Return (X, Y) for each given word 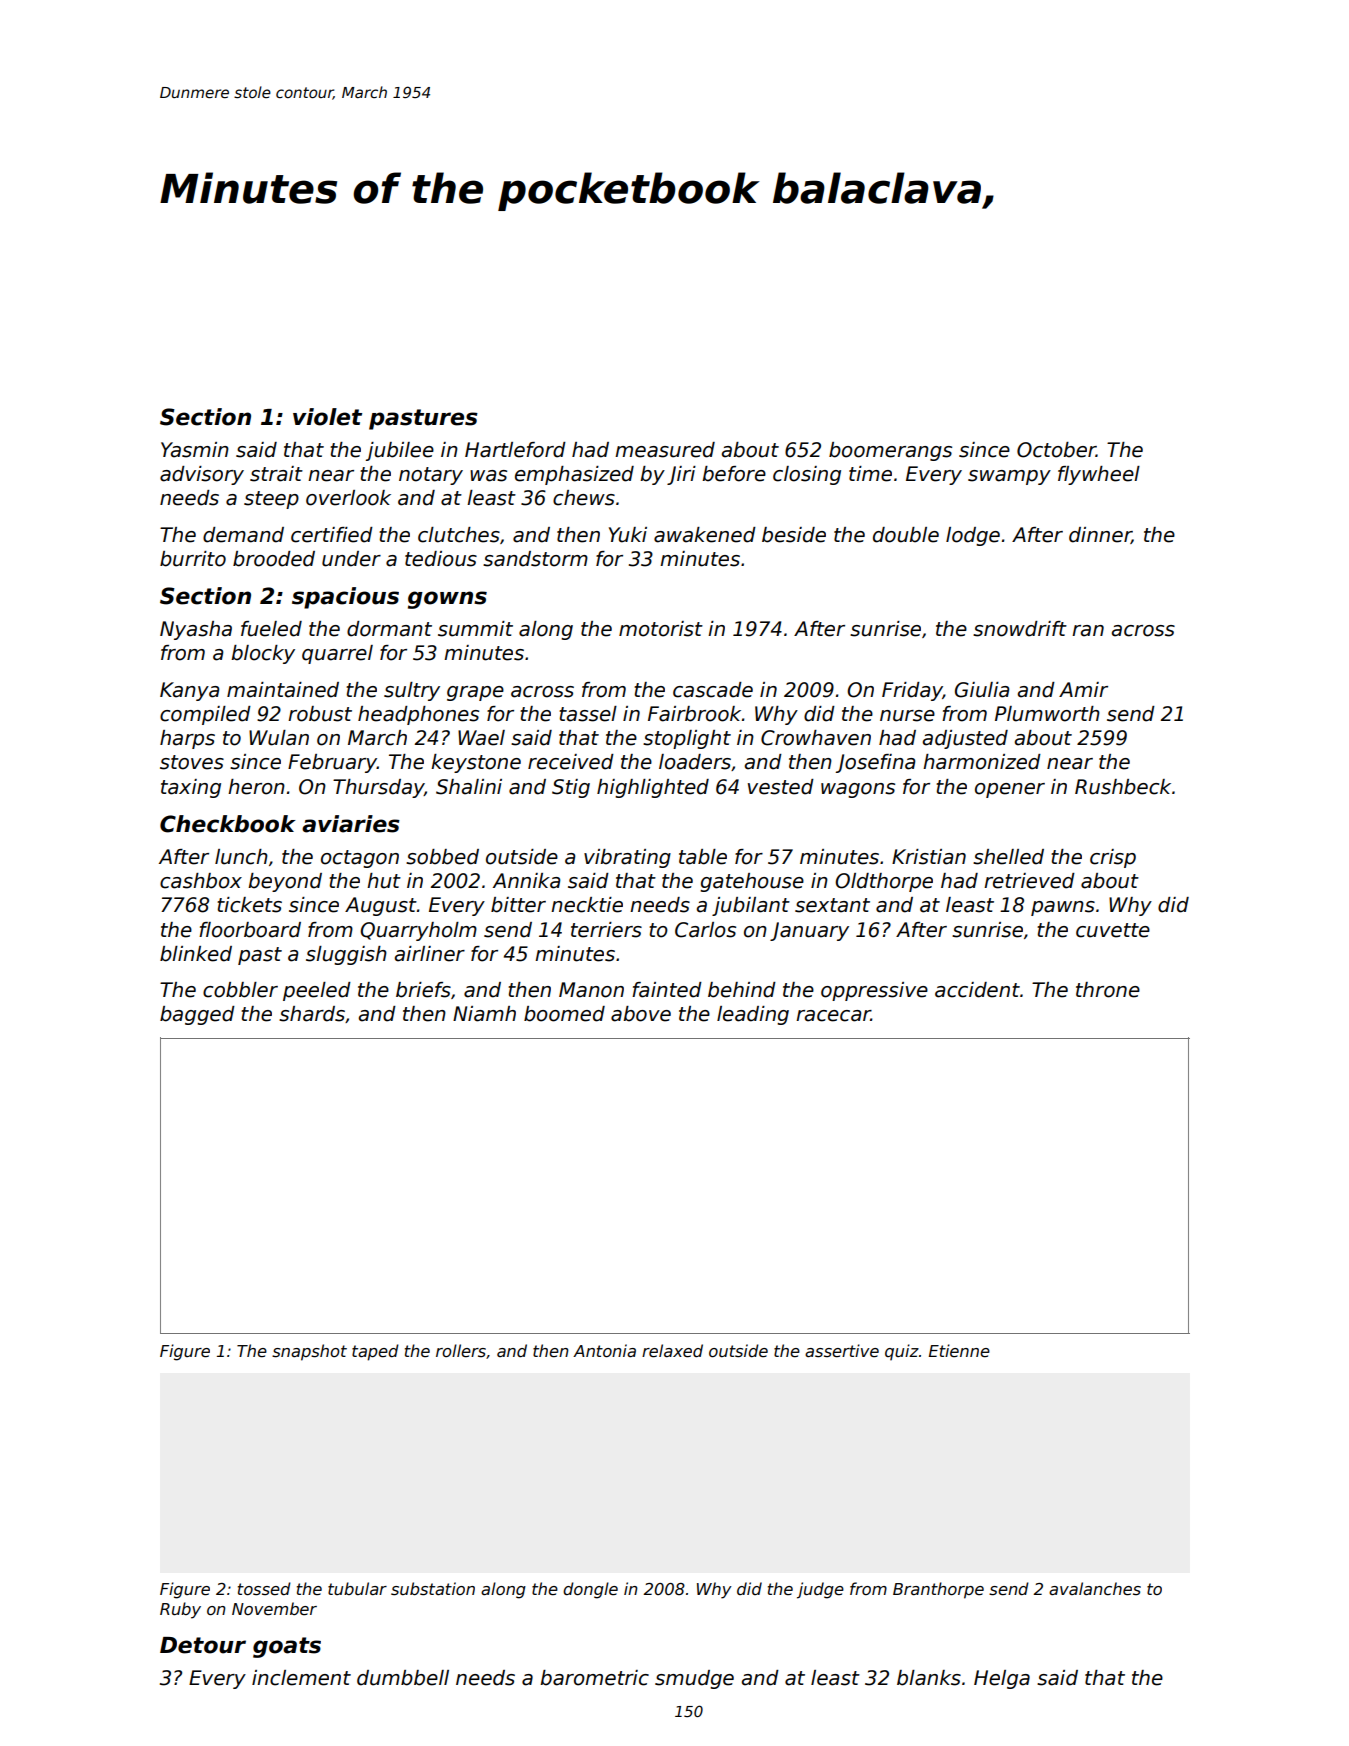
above (641, 1014)
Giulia (982, 690)
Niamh (484, 1014)
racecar (833, 1016)
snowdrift (1020, 629)
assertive (842, 1351)
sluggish (346, 955)
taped (375, 1352)
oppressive (874, 991)
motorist (661, 629)
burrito (193, 559)
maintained (283, 690)
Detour (203, 1645)
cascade (713, 690)
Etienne (959, 1351)
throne (1108, 990)
